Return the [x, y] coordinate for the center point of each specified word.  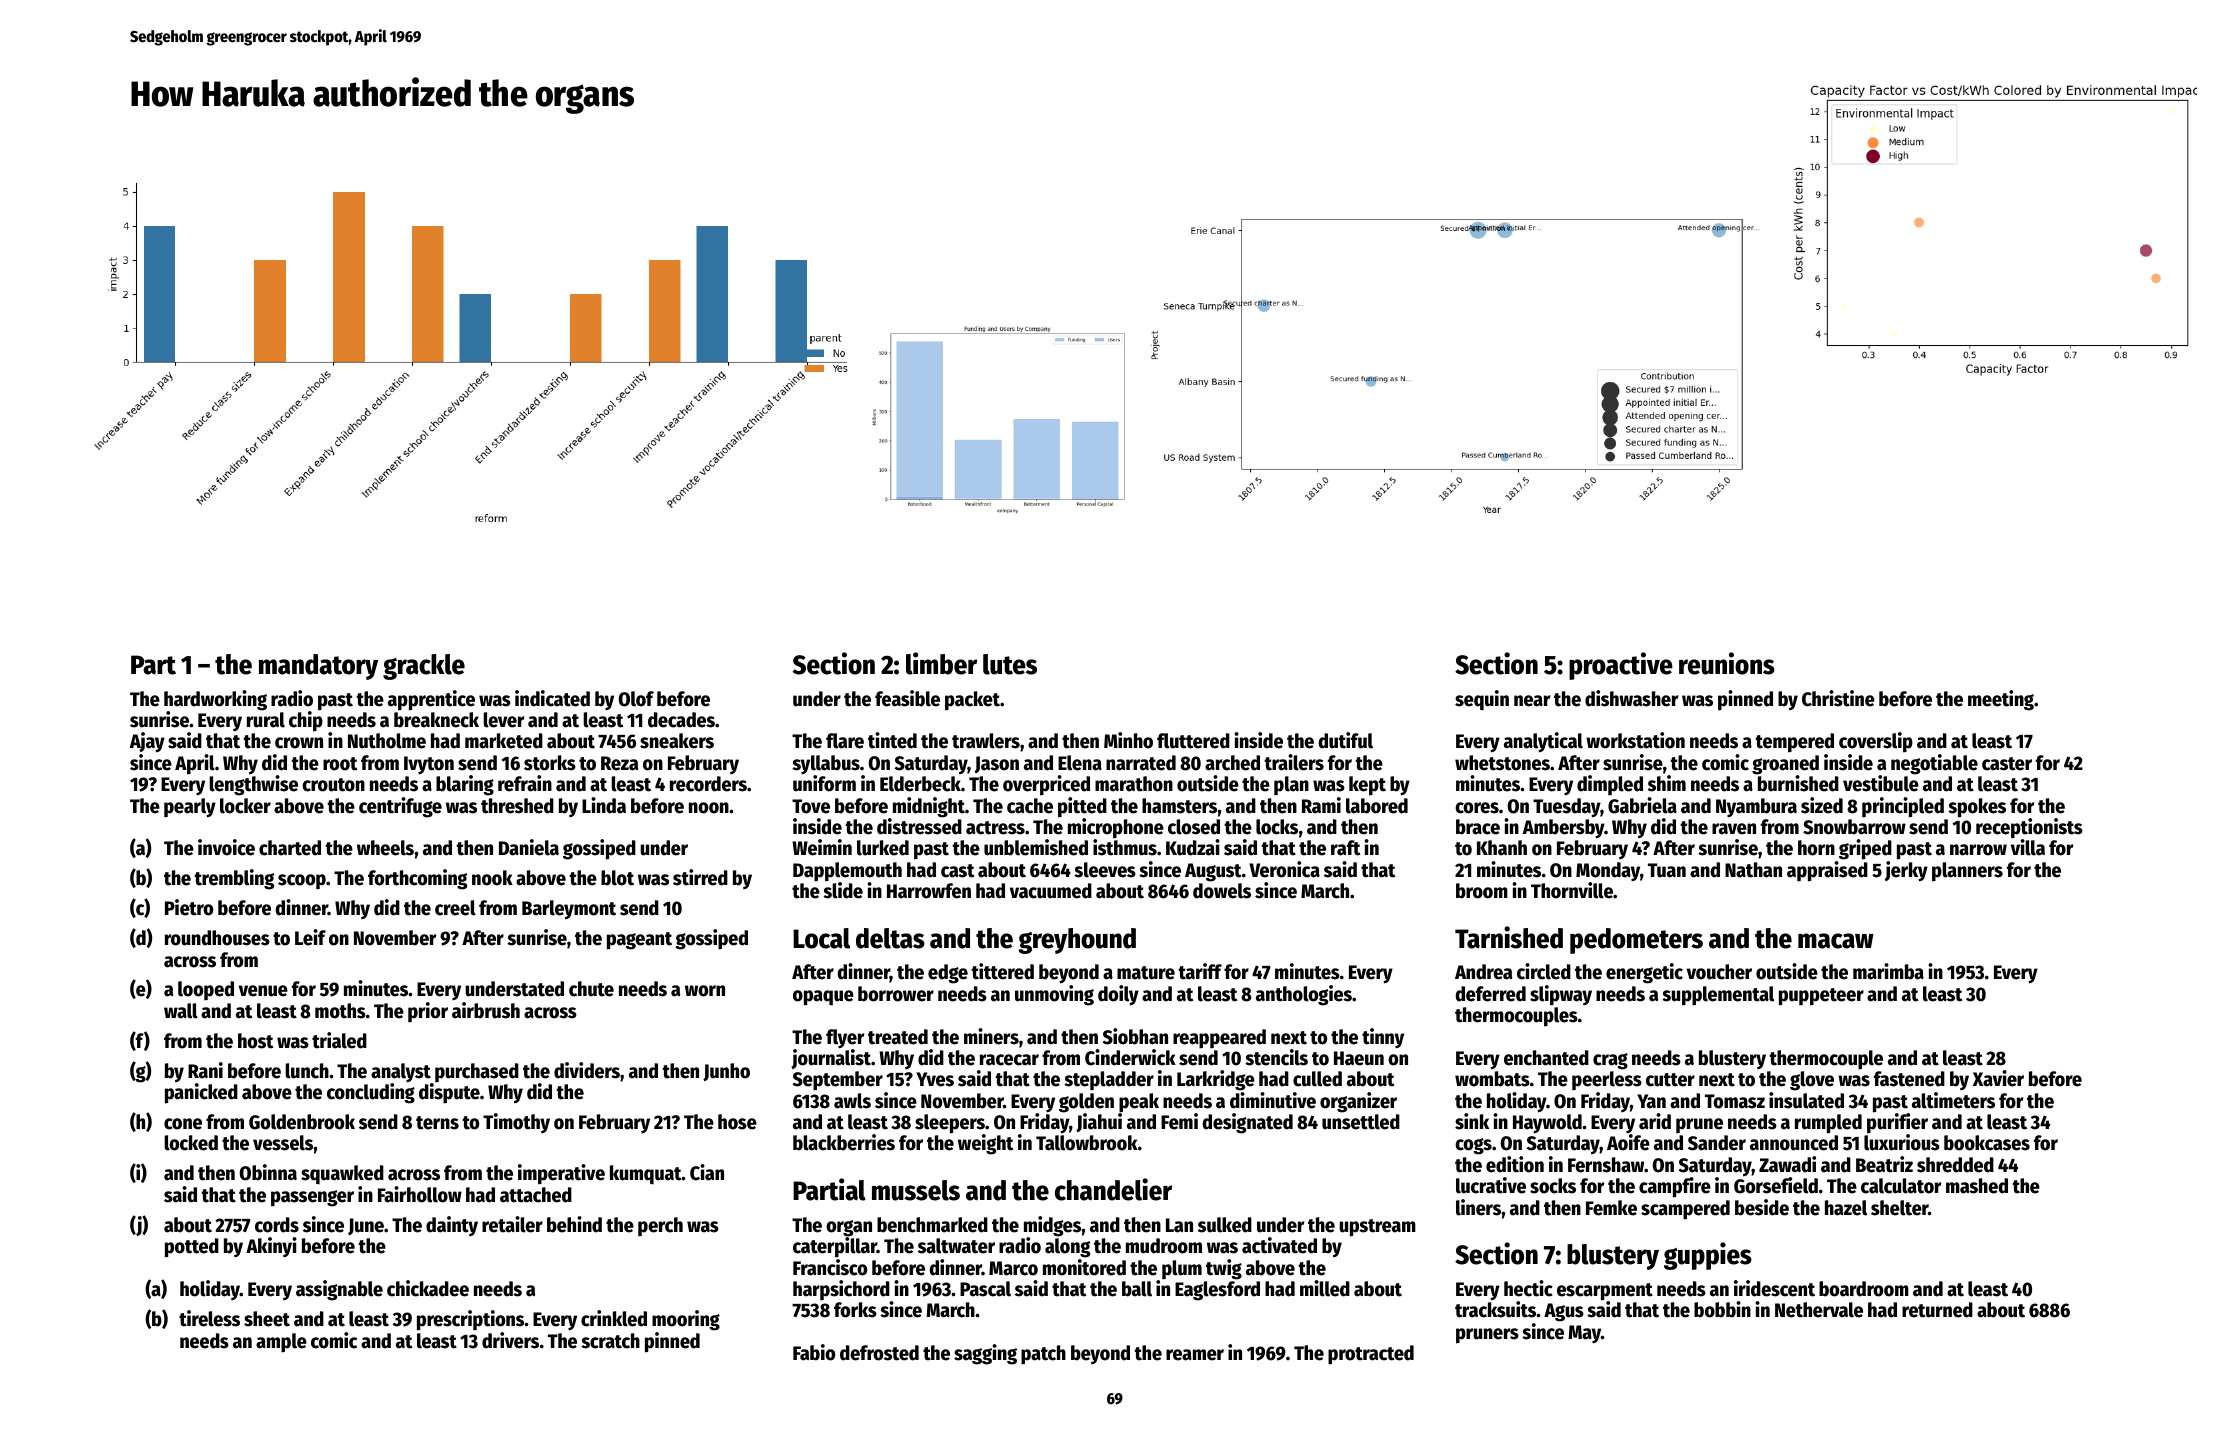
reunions [1727, 663]
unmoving [1054, 995]
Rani [205, 1070]
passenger [312, 1198]
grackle [424, 667]
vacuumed [1051, 891]
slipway [1561, 995]
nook [492, 878]
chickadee [428, 1288]
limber [941, 663]
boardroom [1864, 1289]
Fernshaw [1606, 1165]
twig [1224, 1269]
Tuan [1667, 870]
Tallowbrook [1087, 1143]
